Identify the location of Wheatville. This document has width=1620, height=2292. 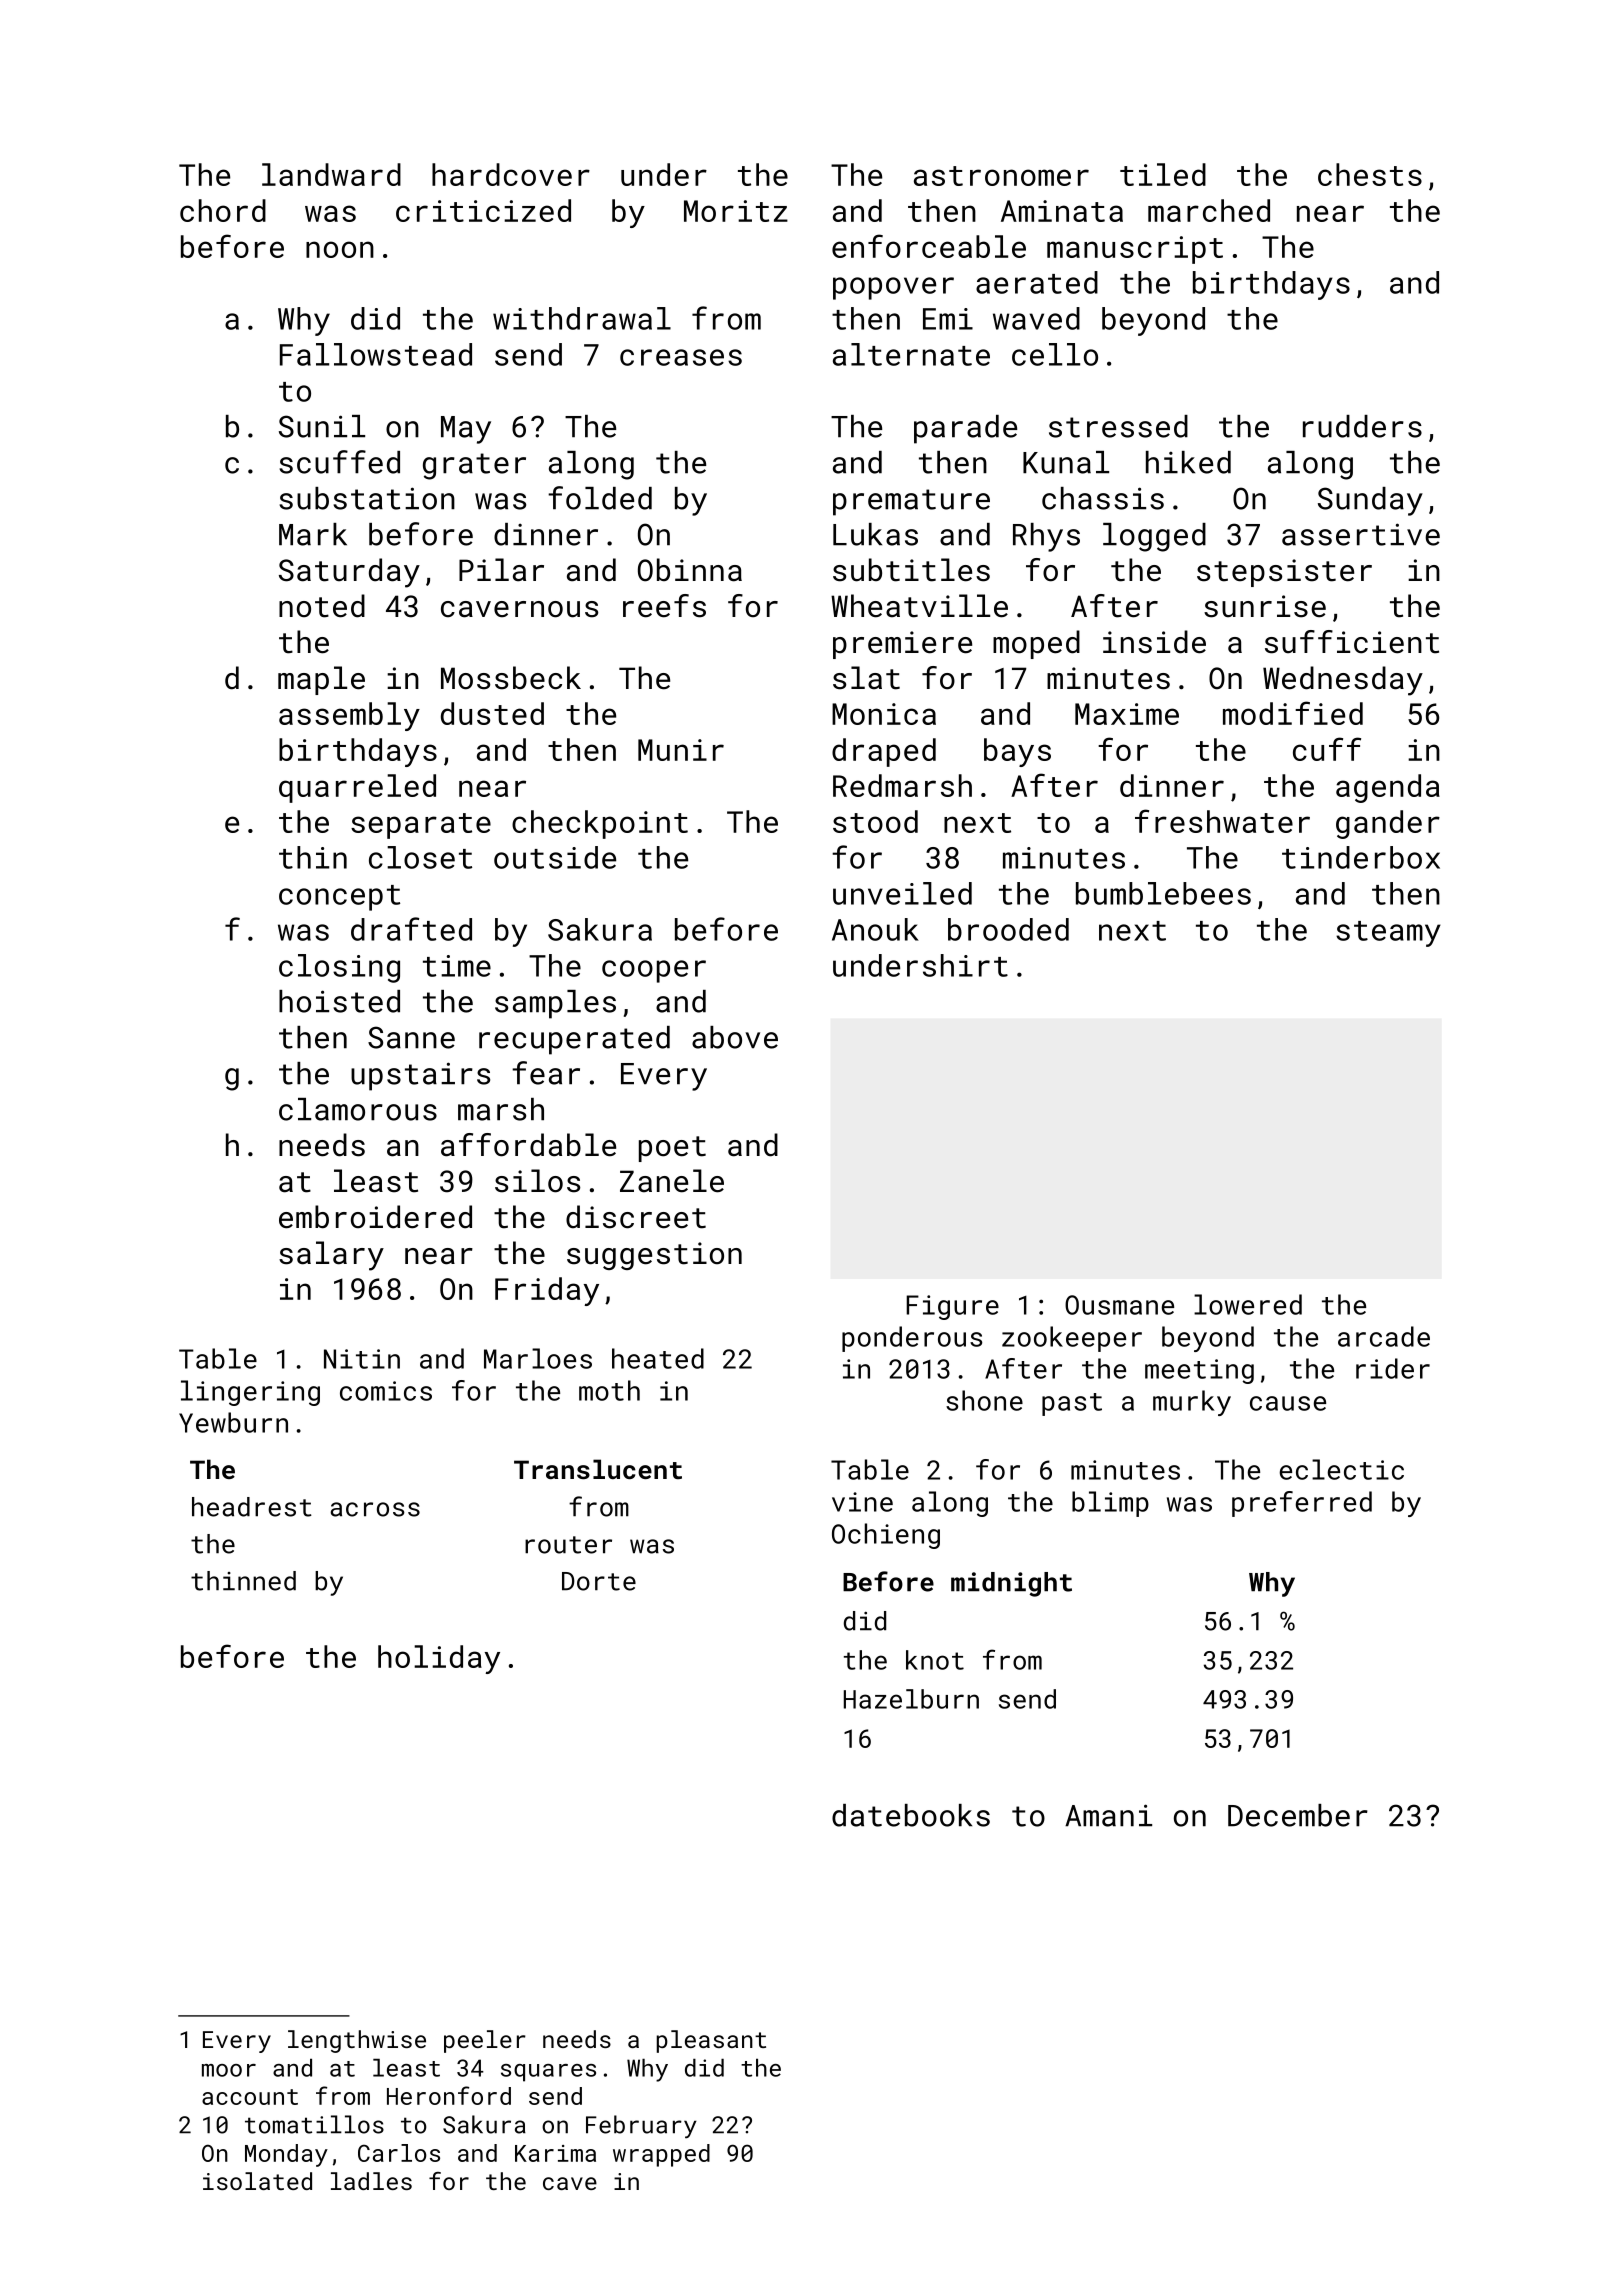
(919, 606).
